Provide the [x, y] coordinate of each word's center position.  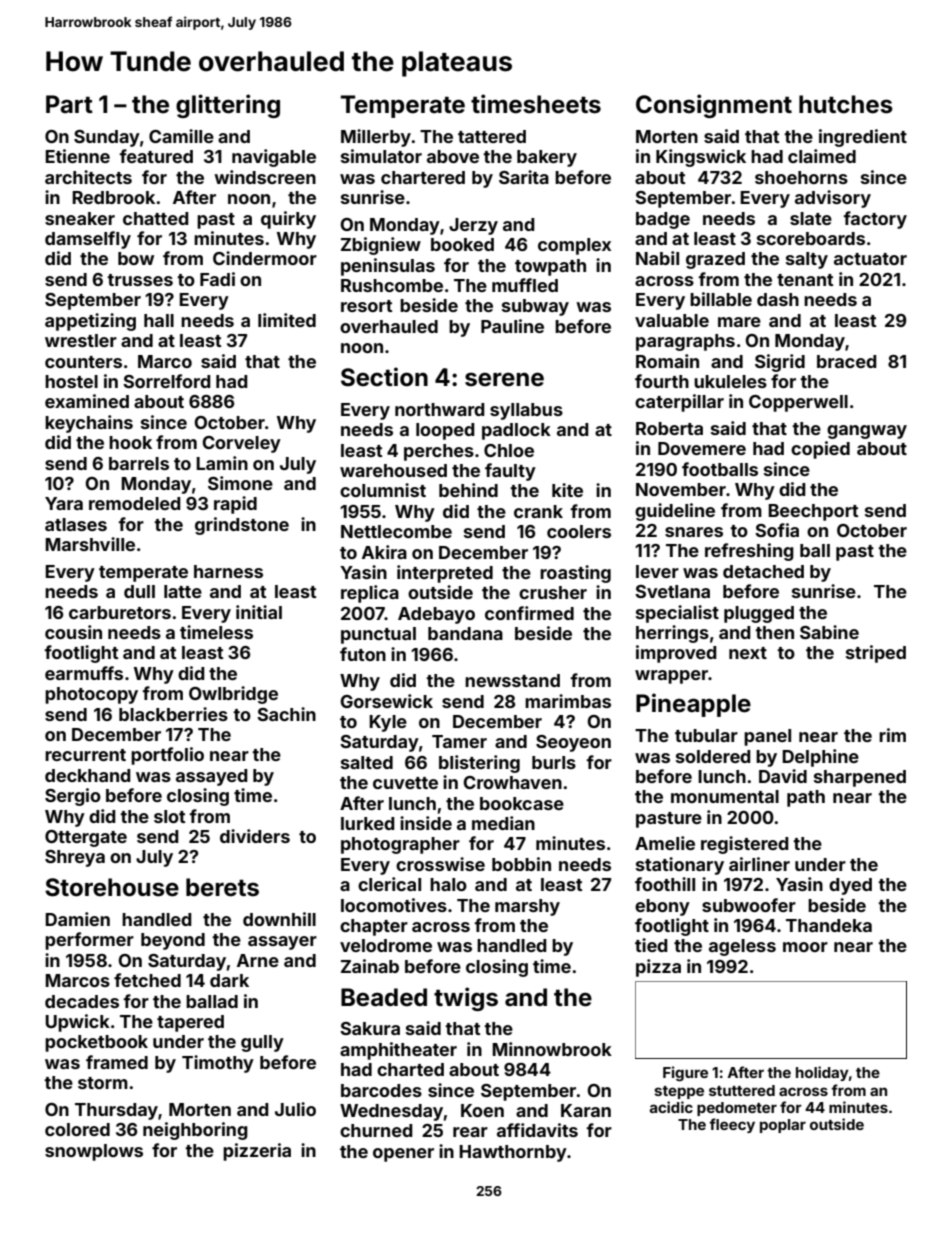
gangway [867, 432]
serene [504, 379]
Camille [181, 136]
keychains [89, 424]
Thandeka [829, 925]
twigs [466, 999]
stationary [680, 866]
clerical [389, 884]
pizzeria [257, 1152]
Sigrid [780, 363]
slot [169, 816]
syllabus [526, 411]
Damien [77, 919]
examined [87, 401]
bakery [547, 158]
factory [875, 220]
